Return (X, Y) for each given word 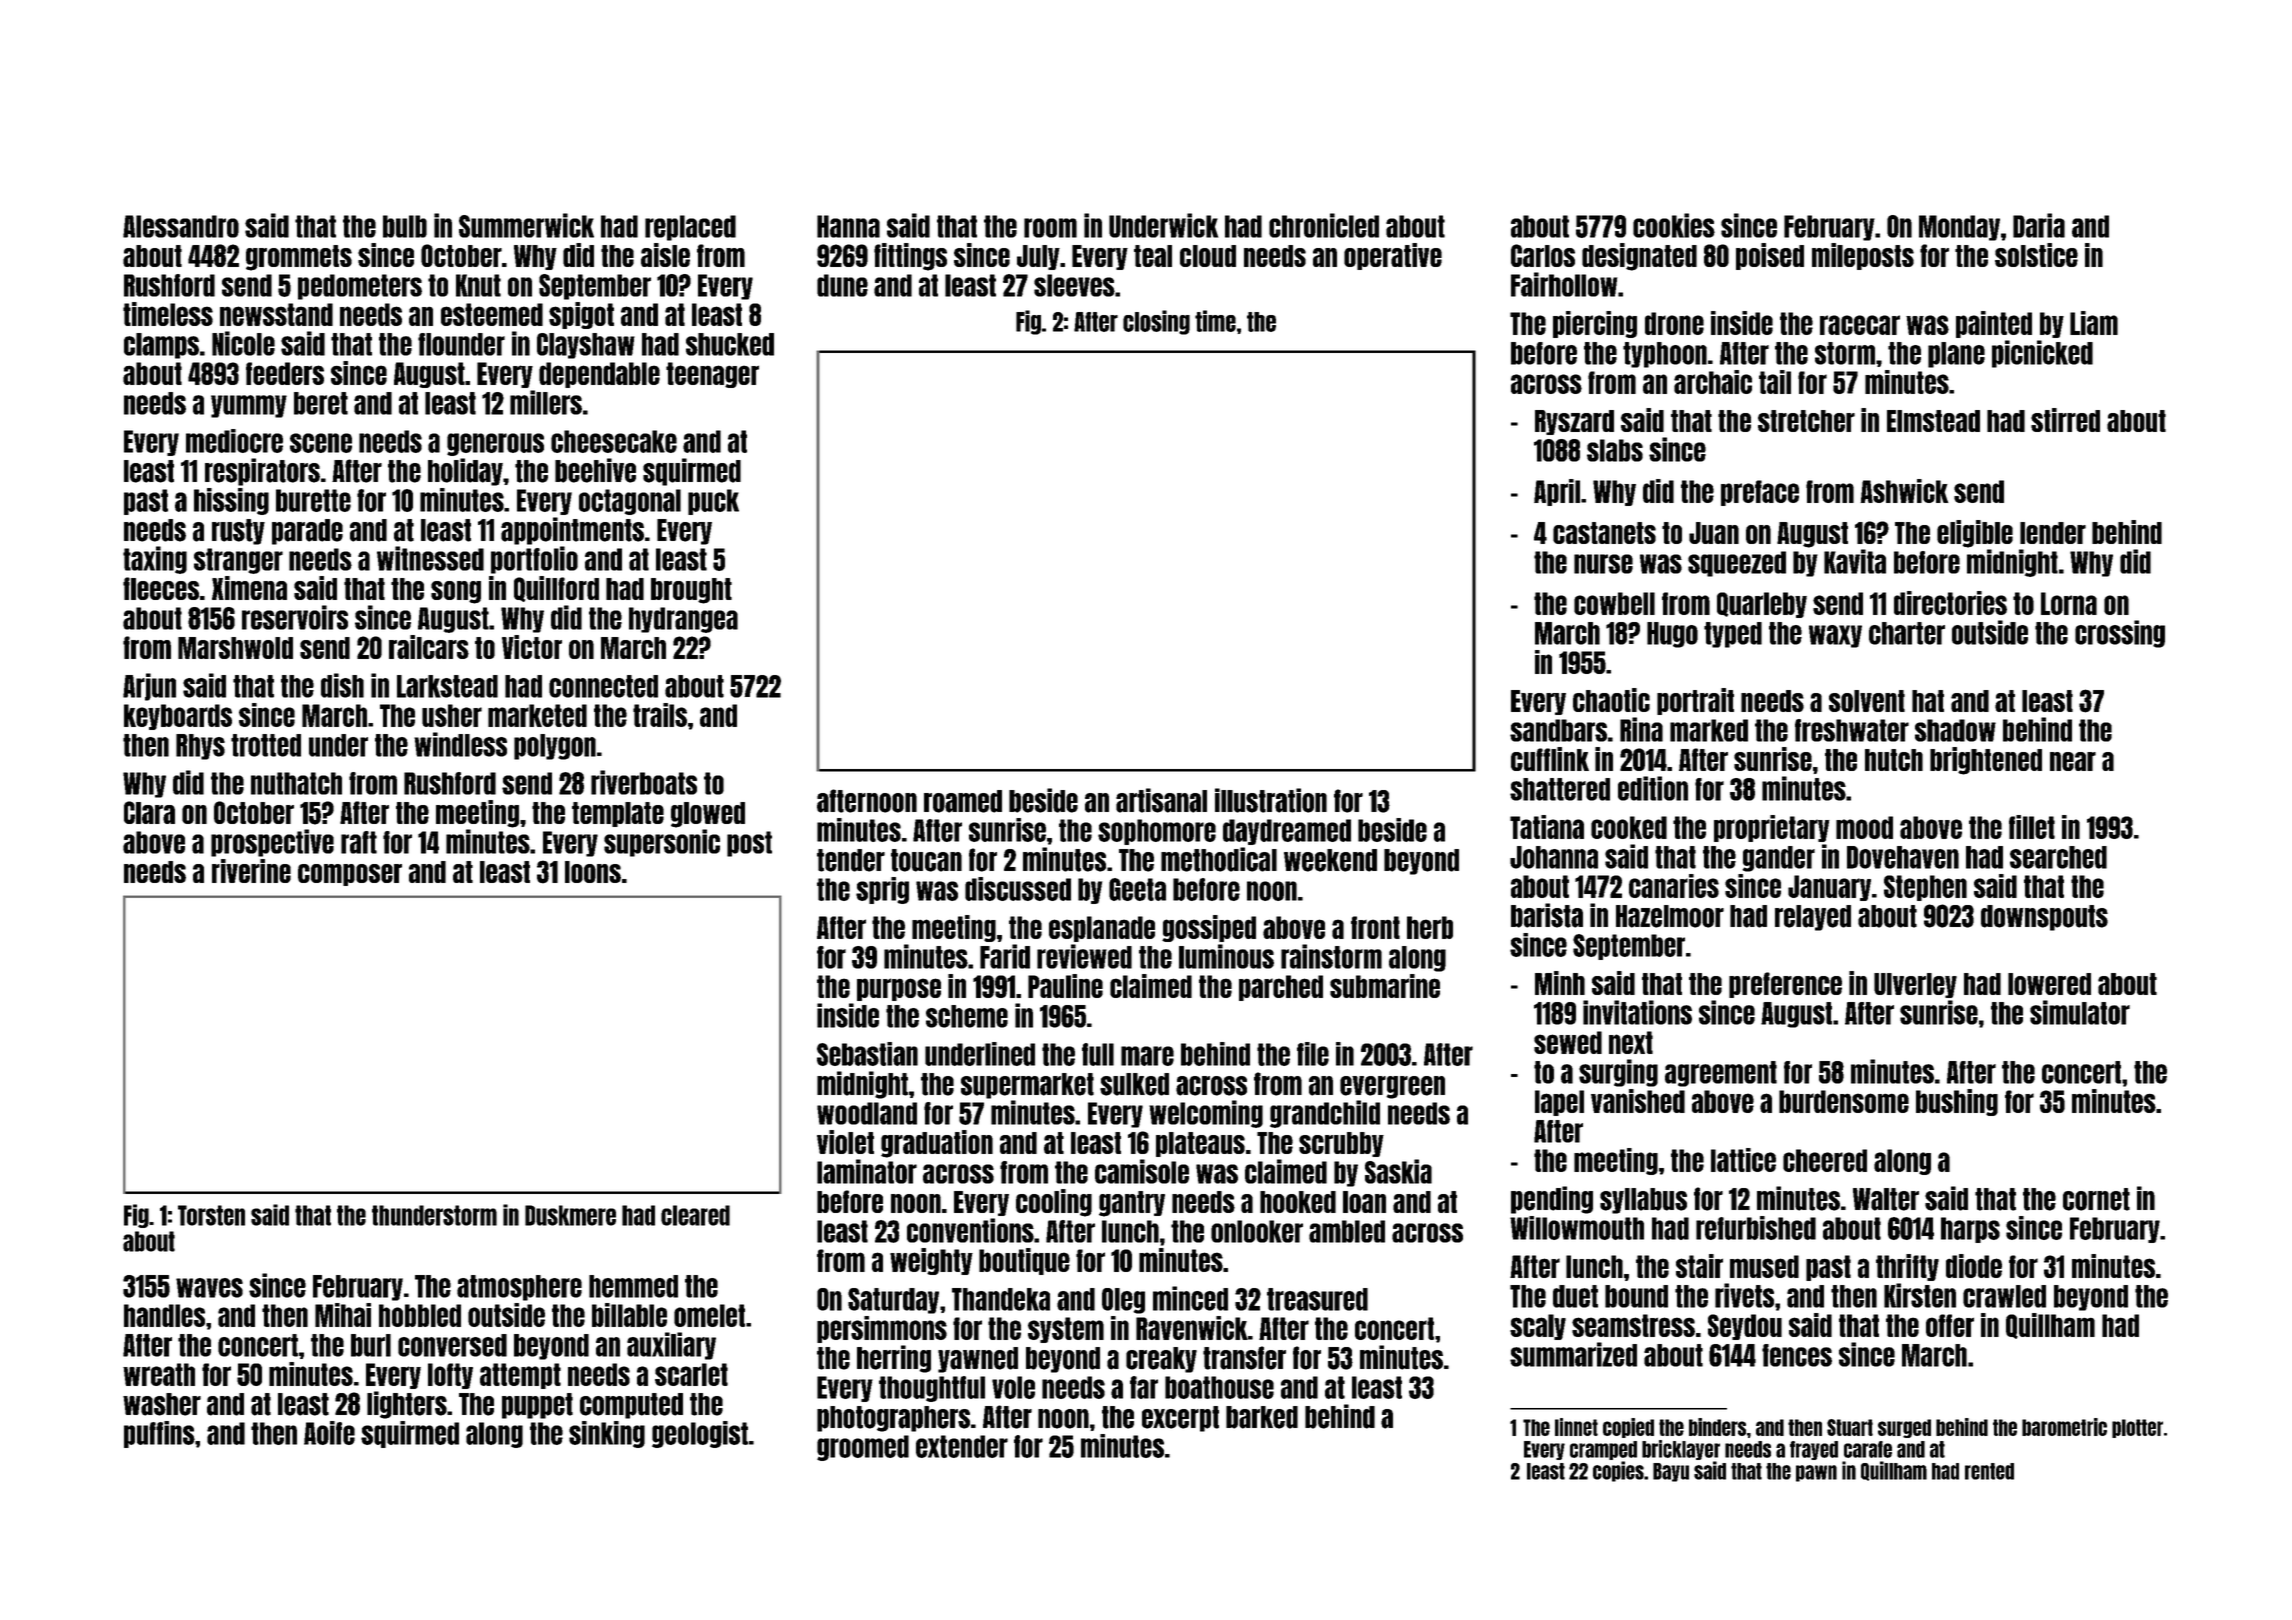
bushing (1957, 1102)
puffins (159, 1434)
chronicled (1324, 225)
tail (1775, 382)
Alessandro (181, 226)
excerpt (1180, 1419)
